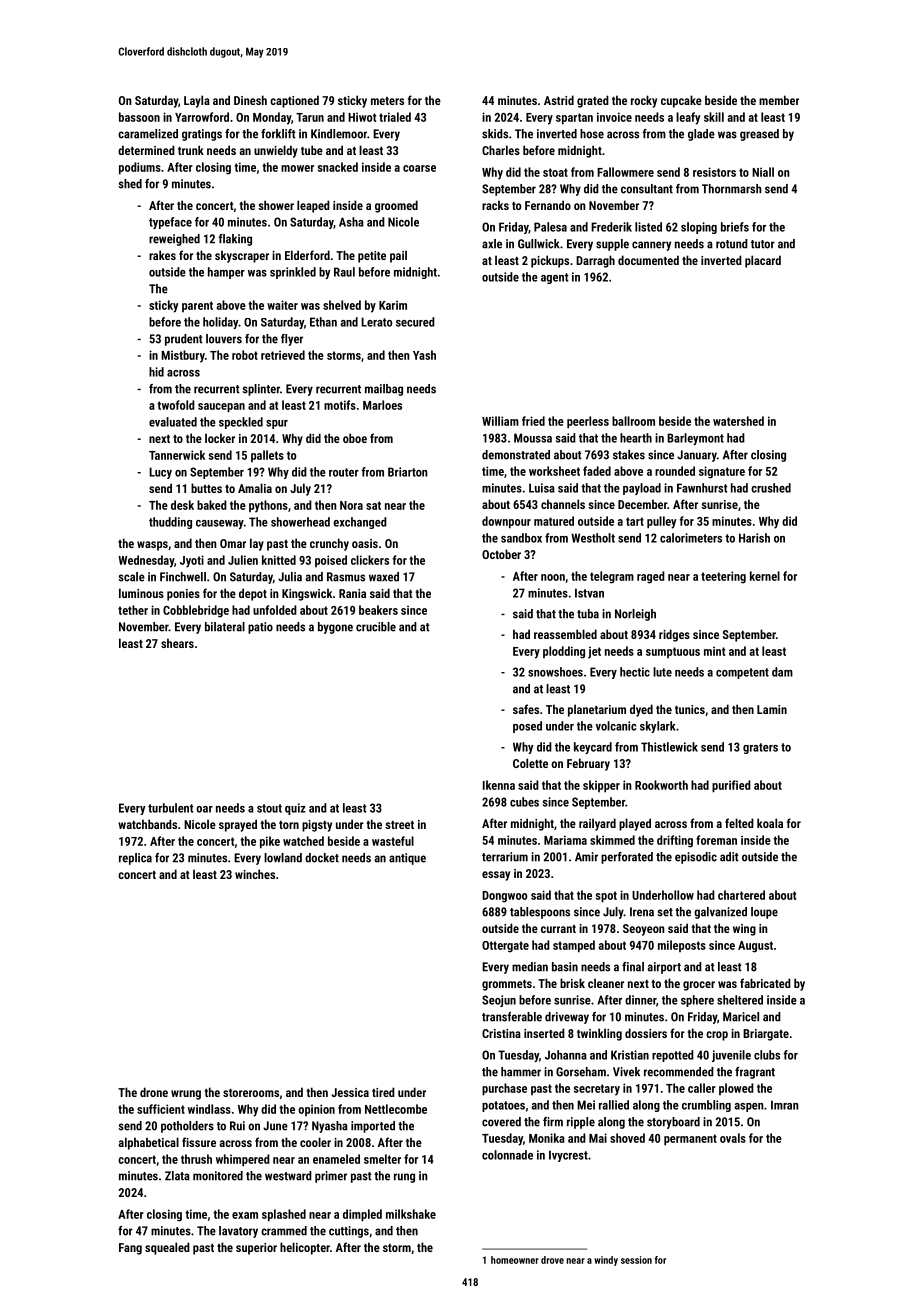 This page has width=924, height=1308. Describe the element at coordinates (218, 1176) in the page. I see `monitored` at that location.
